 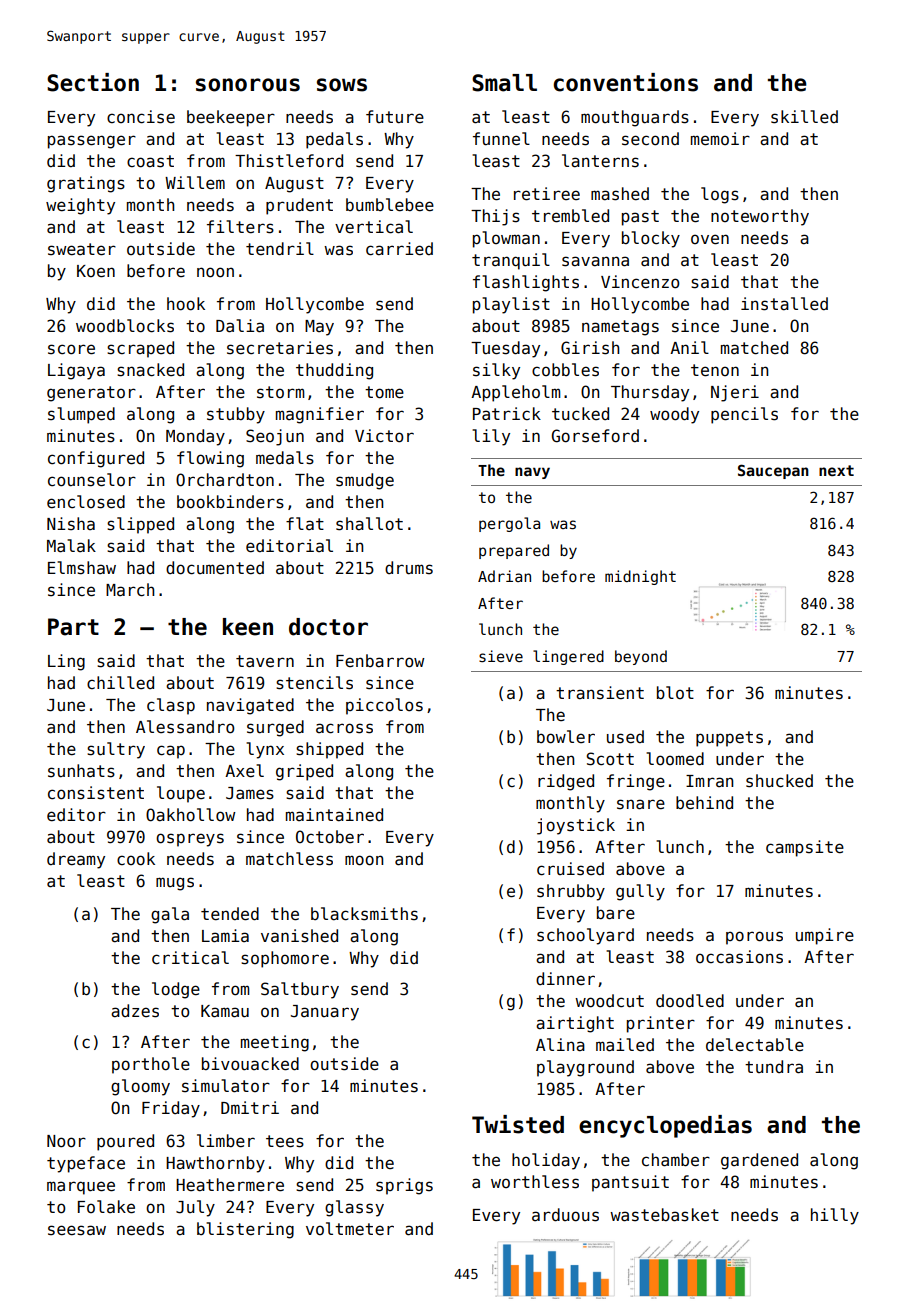 What do you see at coordinates (82, 249) in the document?
I see `sweater` at bounding box center [82, 249].
